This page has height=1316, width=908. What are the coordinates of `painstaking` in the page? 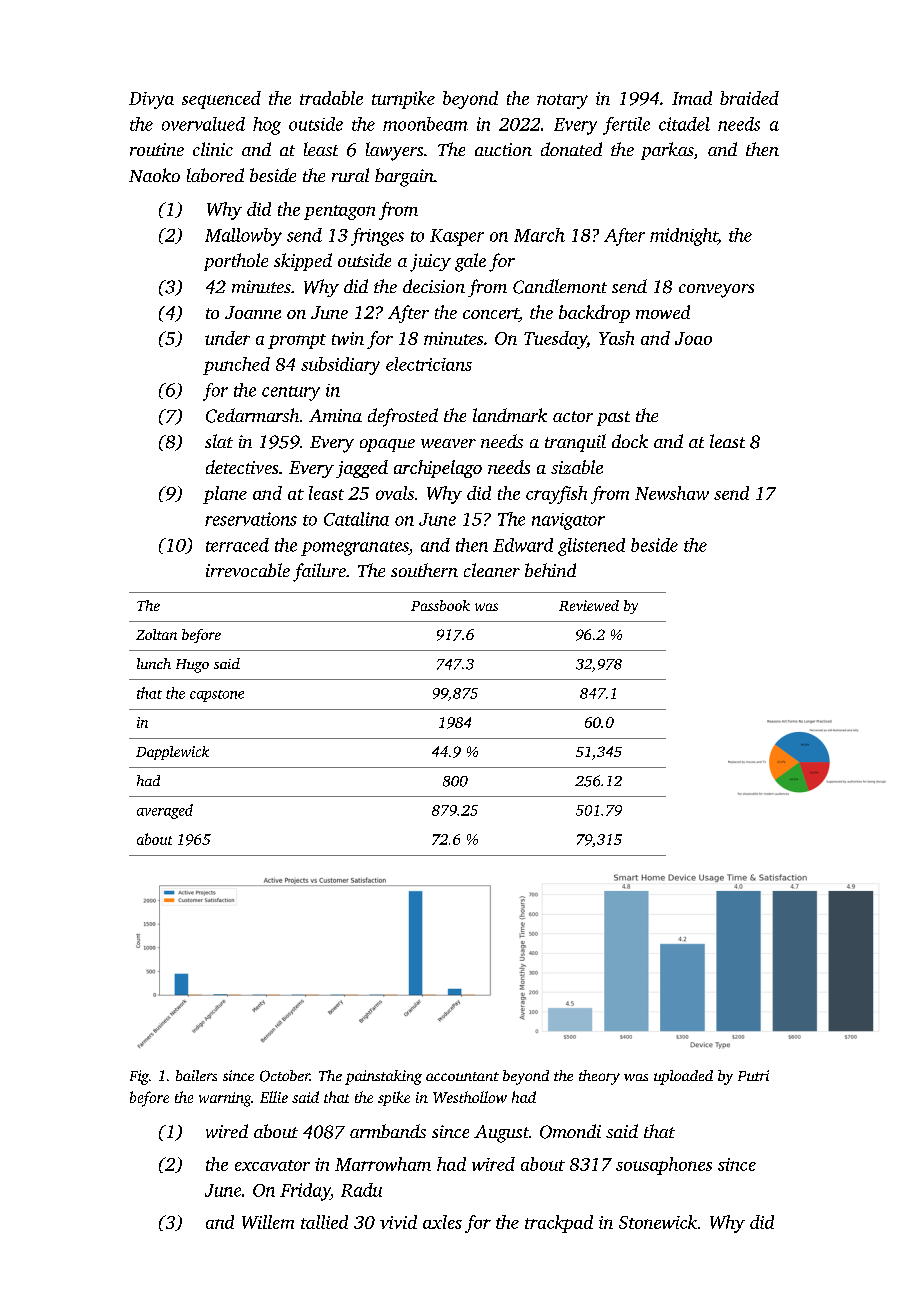 It's located at (383, 1077).
